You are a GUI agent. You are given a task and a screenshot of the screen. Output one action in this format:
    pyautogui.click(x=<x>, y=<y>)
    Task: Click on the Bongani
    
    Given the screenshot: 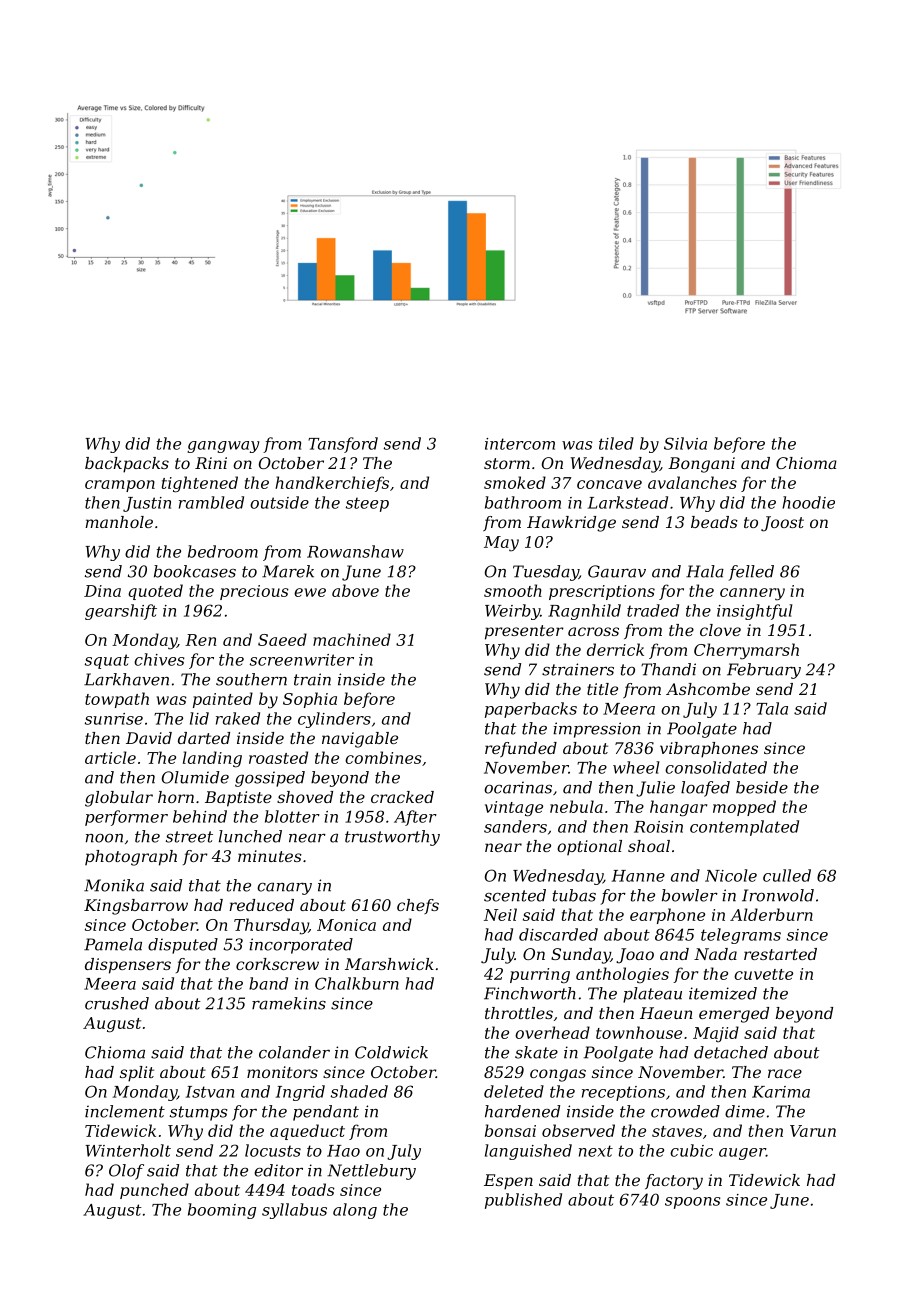 What is the action you would take?
    pyautogui.click(x=701, y=465)
